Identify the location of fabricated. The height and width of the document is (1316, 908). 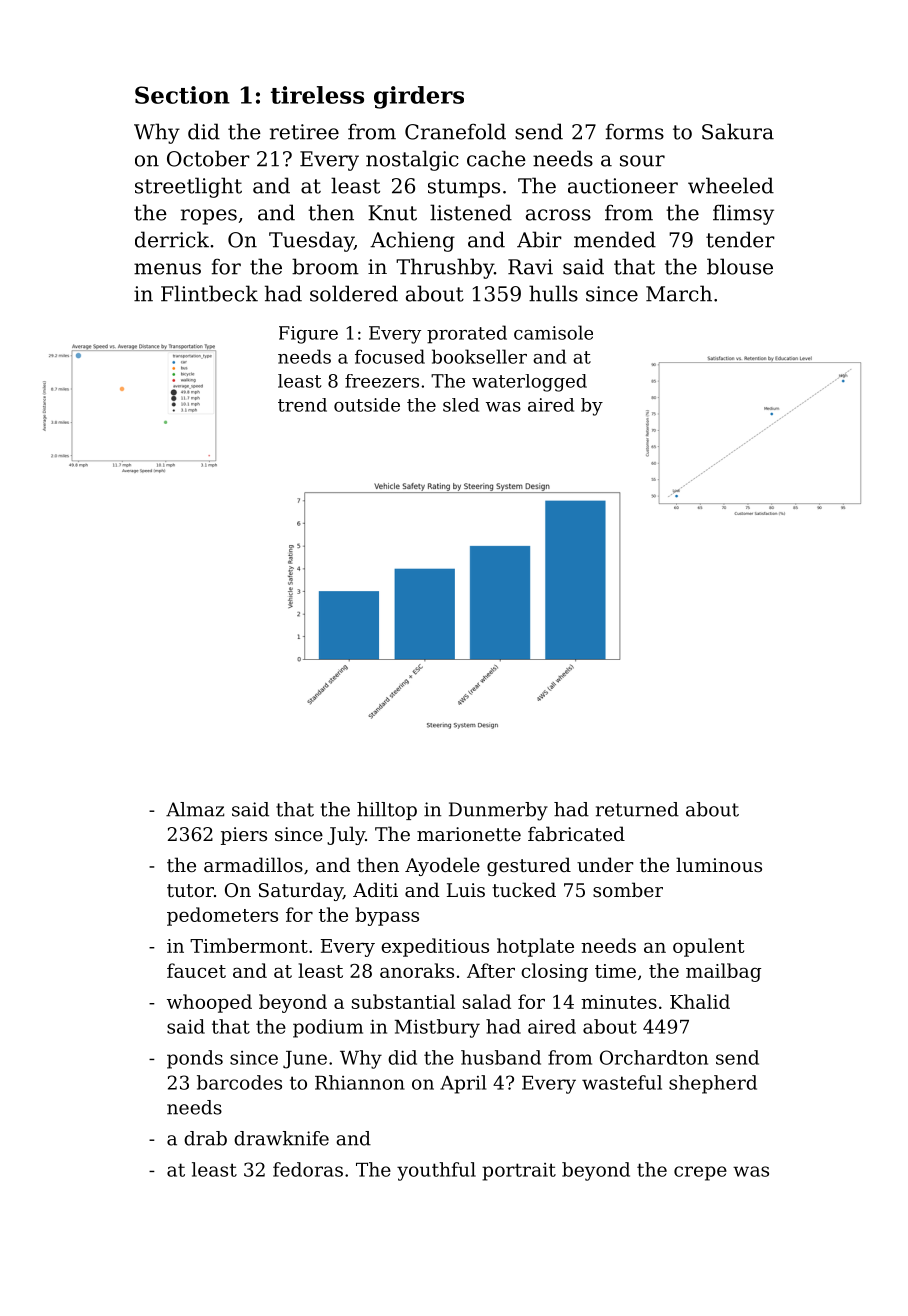
(576, 833).
